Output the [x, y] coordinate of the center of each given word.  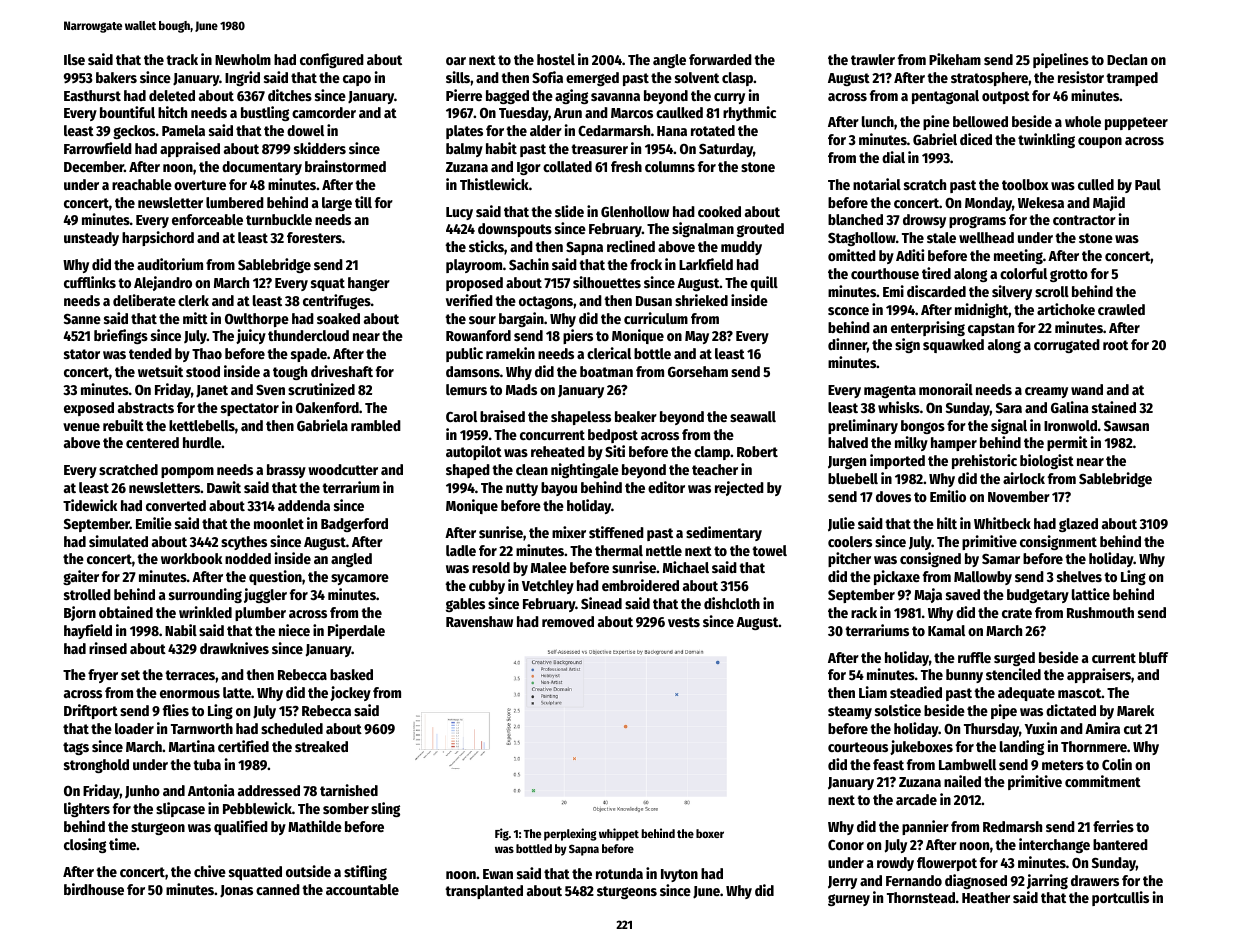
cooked [719, 211]
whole [1083, 121]
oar [456, 61]
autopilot [474, 452]
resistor [1081, 77]
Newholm [243, 59]
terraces [190, 675]
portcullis [1120, 898]
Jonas [236, 891]
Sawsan [1126, 426]
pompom [187, 472]
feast [888, 764]
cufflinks [90, 282]
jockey [350, 693]
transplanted [484, 892]
